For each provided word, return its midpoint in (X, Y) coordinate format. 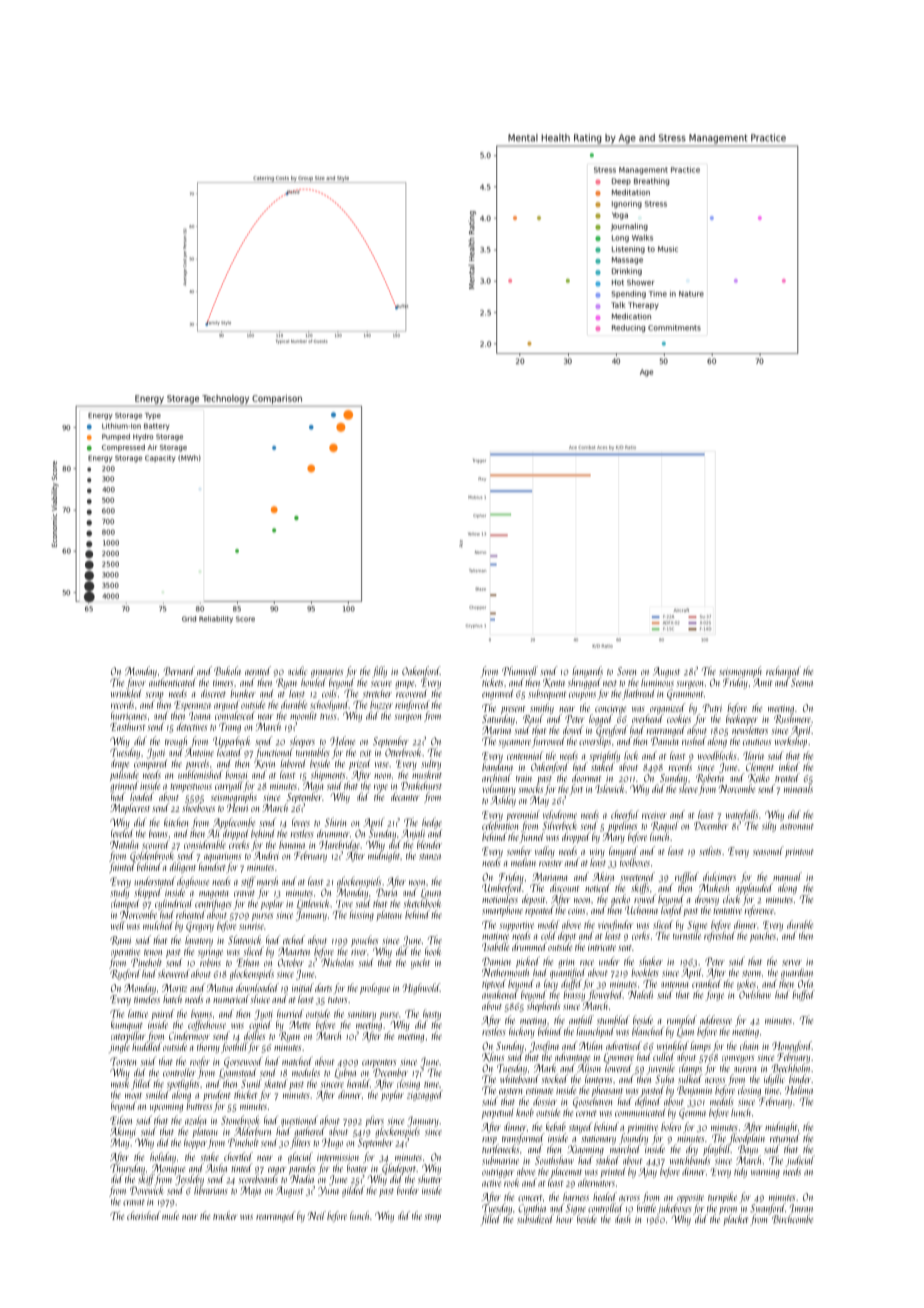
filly (379, 672)
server (792, 963)
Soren (626, 671)
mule (170, 1215)
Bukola (227, 671)
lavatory (199, 941)
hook (433, 951)
